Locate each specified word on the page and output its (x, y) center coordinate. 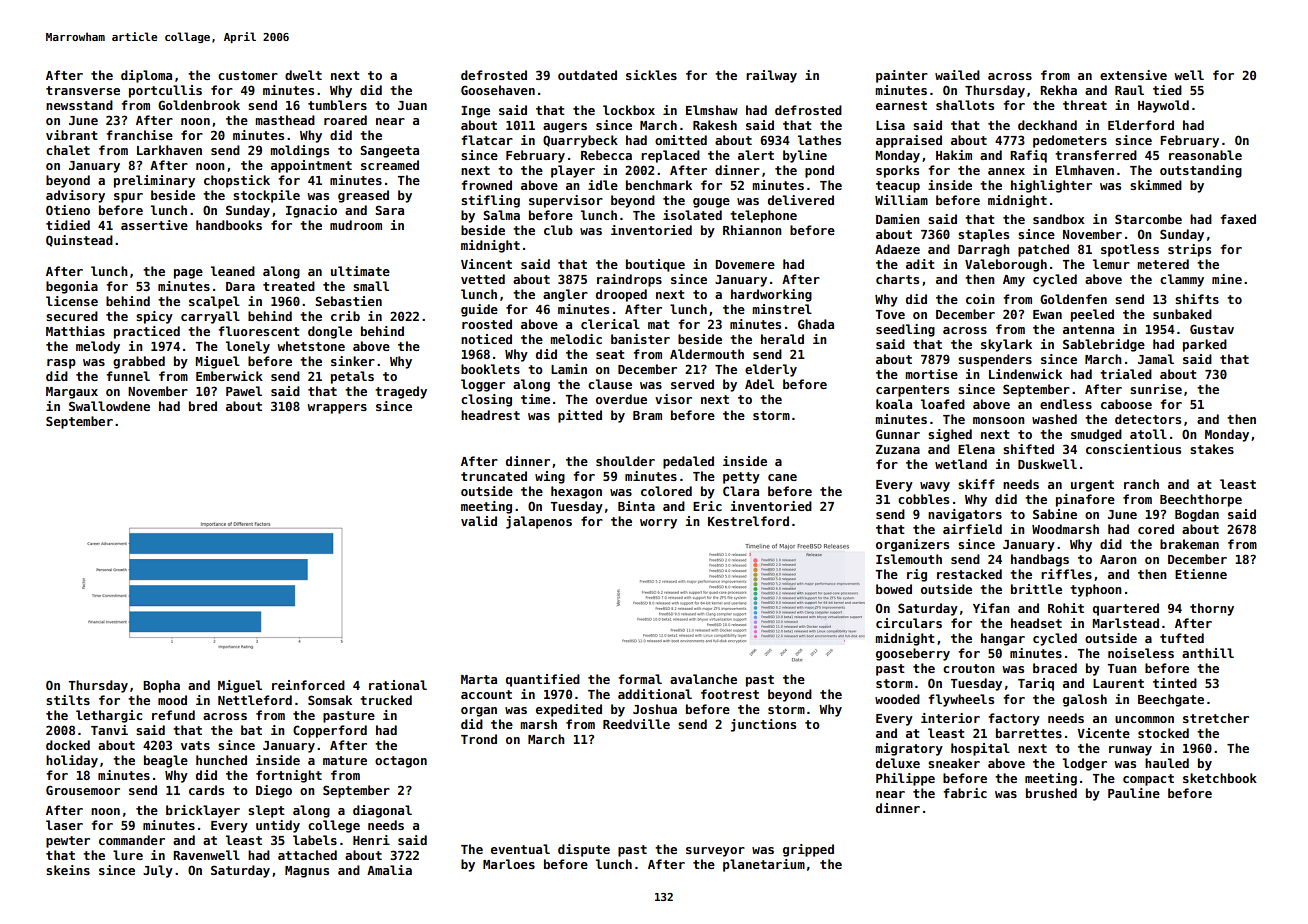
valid (479, 521)
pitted (580, 416)
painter (902, 76)
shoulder (625, 461)
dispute (584, 850)
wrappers (337, 409)
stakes (1212, 449)
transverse (83, 90)
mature (345, 760)
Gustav (1212, 329)
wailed (957, 75)
